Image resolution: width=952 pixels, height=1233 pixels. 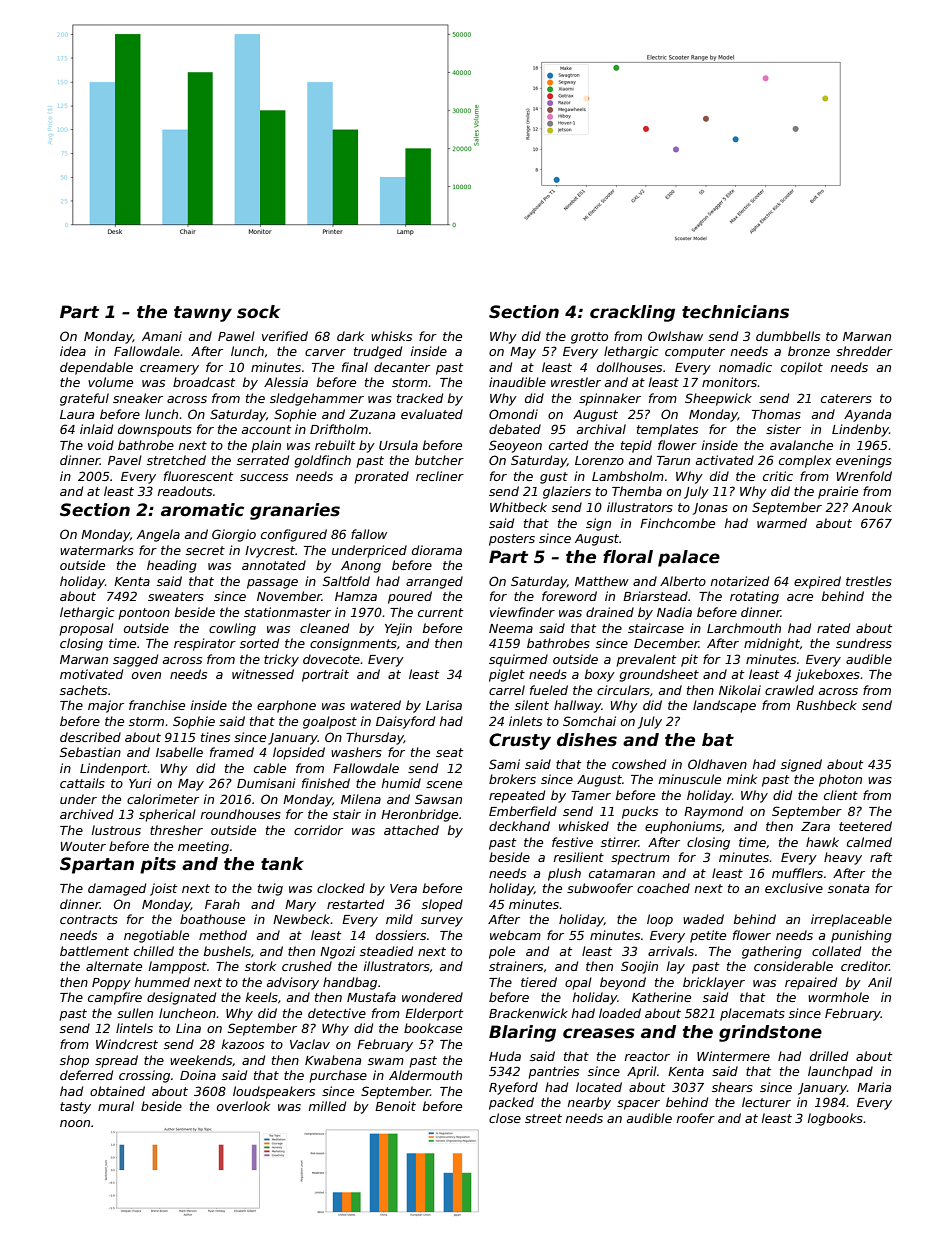 I want to click on butcher, so click(x=439, y=460).
